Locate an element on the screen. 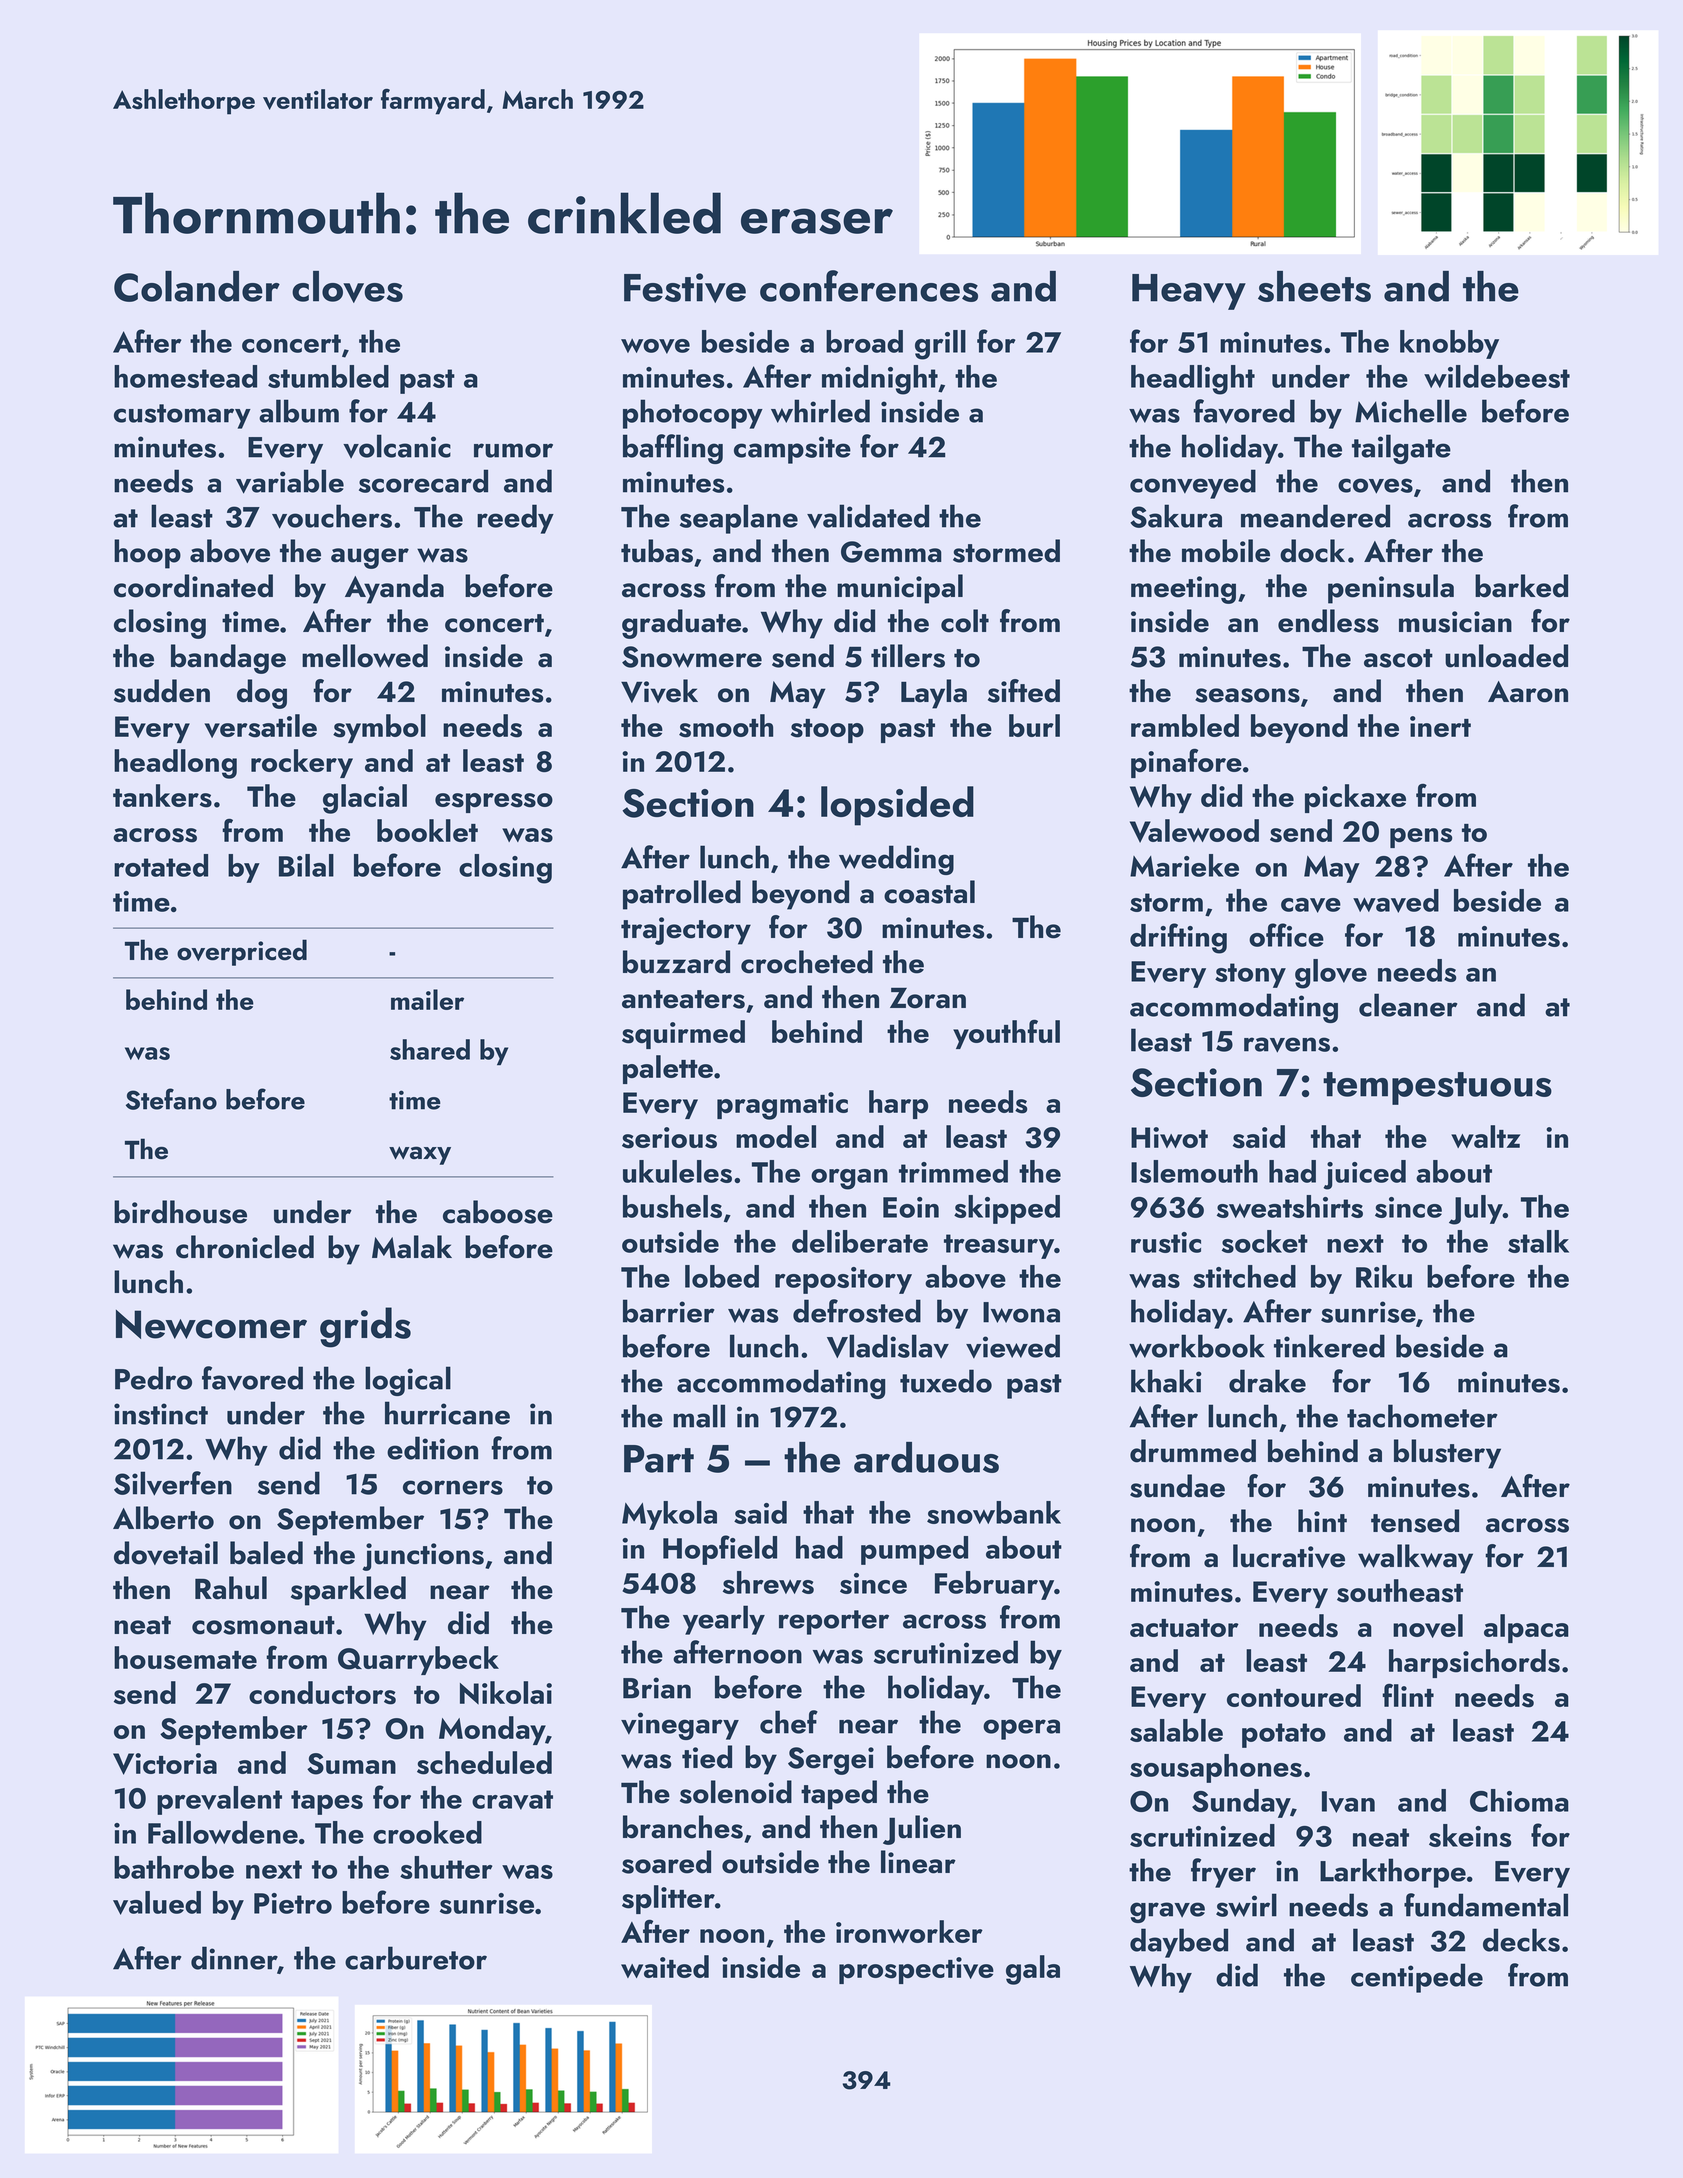 Image resolution: width=1683 pixels, height=2178 pixels. Larkthorpe is located at coordinates (1393, 1873).
